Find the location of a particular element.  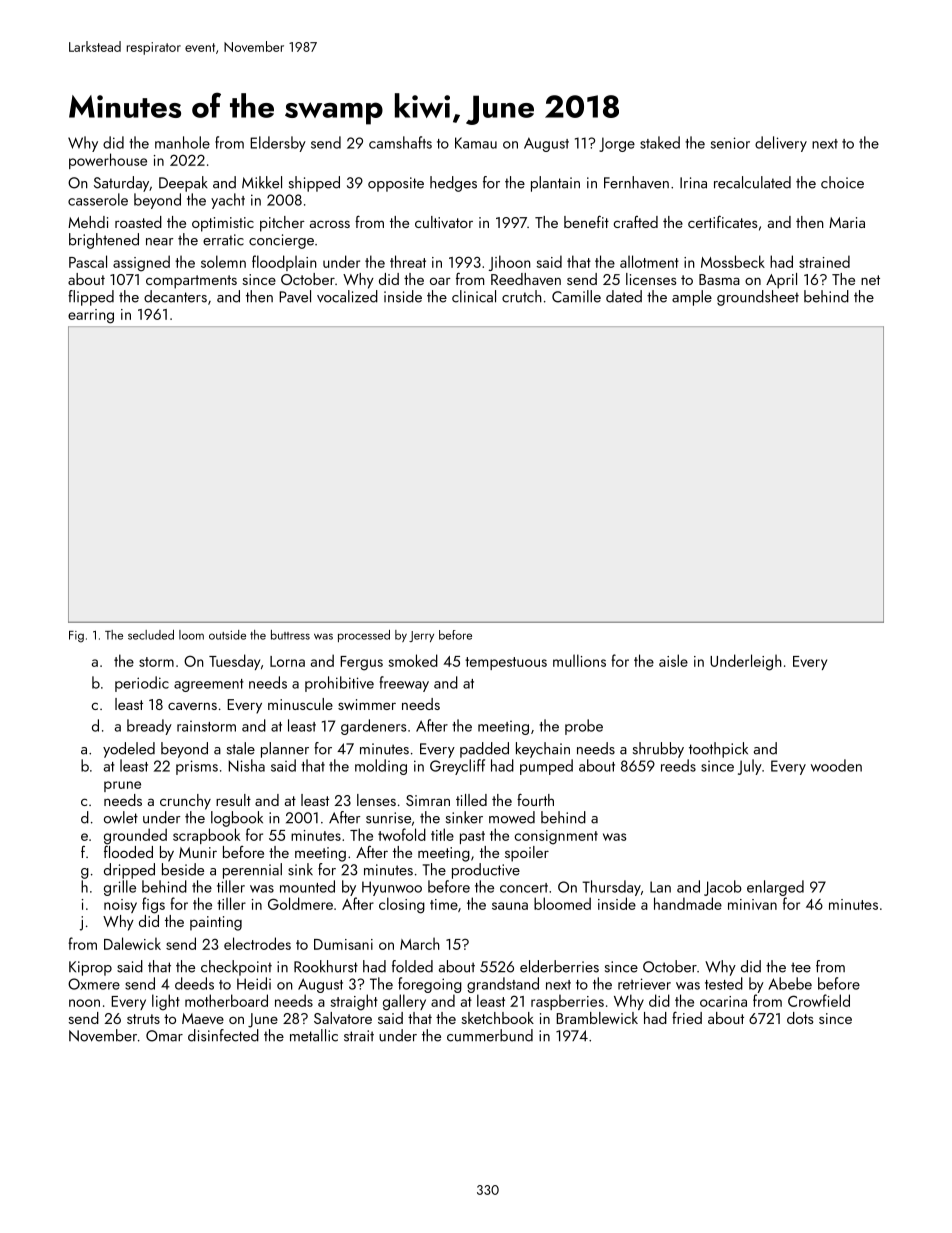

erratic is located at coordinates (223, 240).
